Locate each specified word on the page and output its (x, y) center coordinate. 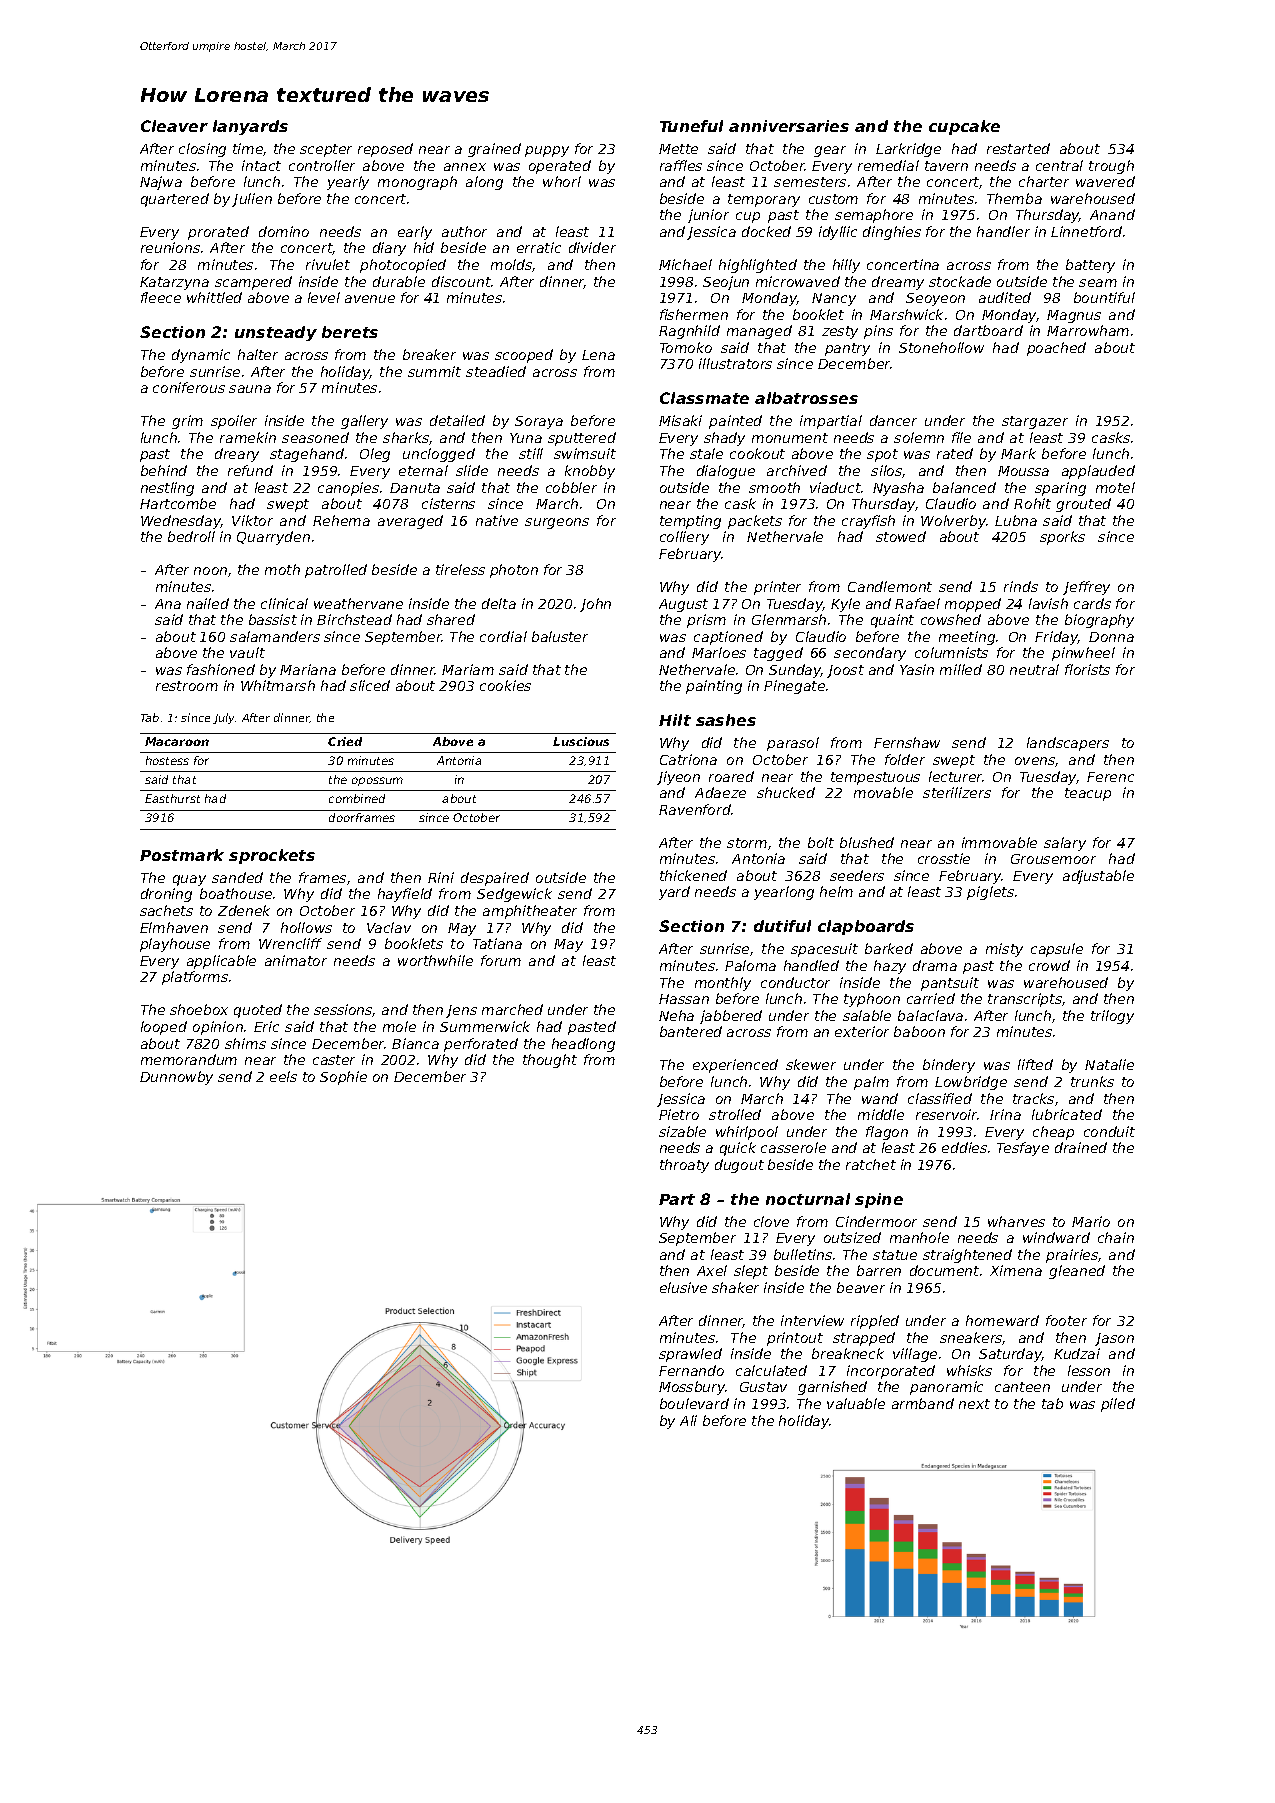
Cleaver (174, 126)
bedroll (191, 536)
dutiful (782, 926)
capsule (1057, 950)
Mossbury (692, 1388)
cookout (757, 453)
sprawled (690, 1355)
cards (1092, 603)
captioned (728, 638)
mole (399, 1026)
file (961, 437)
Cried (345, 741)
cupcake (964, 127)
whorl (562, 181)
